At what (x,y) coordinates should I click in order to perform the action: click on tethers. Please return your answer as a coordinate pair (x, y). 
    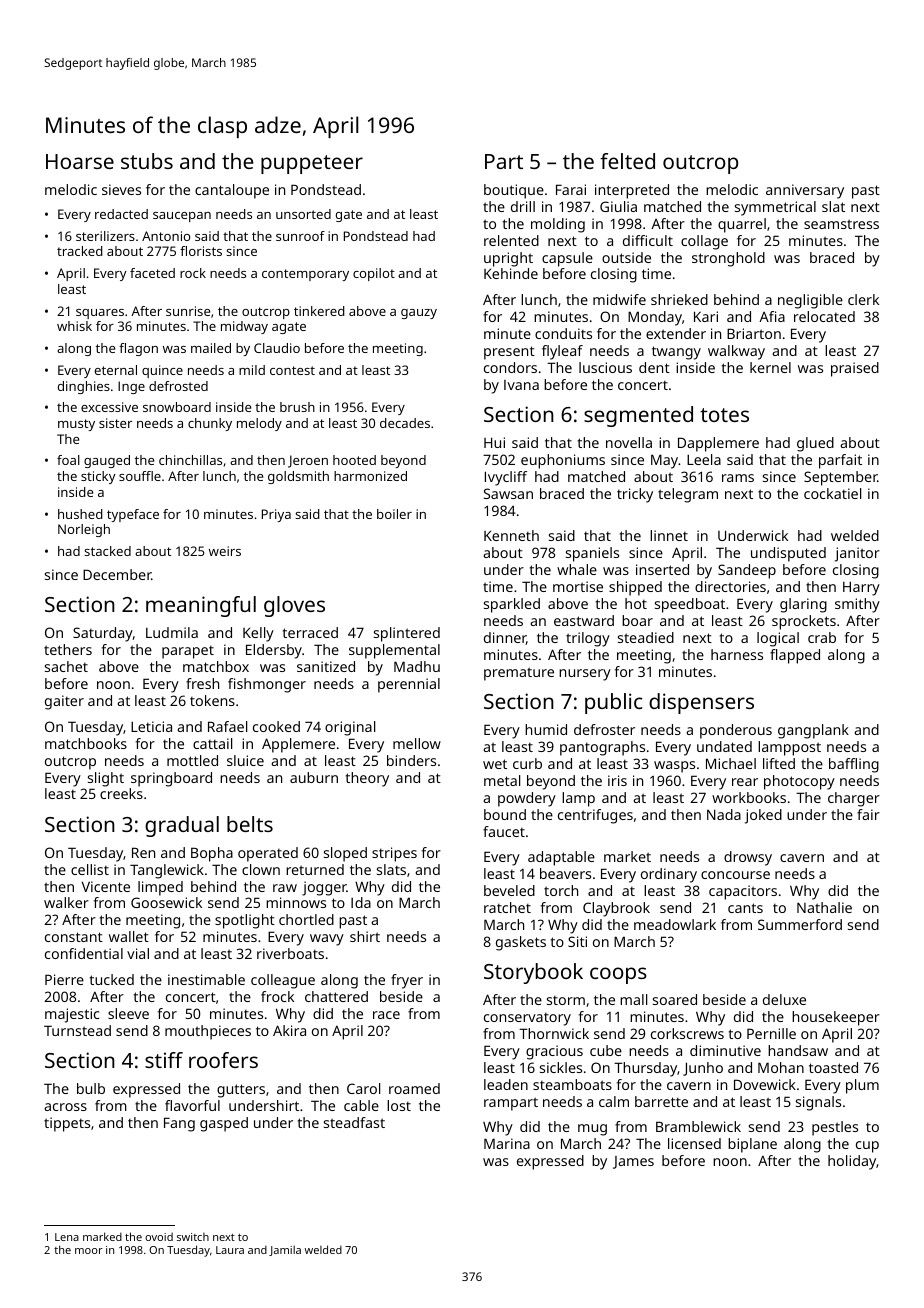
    Looking at the image, I should click on (68, 649).
